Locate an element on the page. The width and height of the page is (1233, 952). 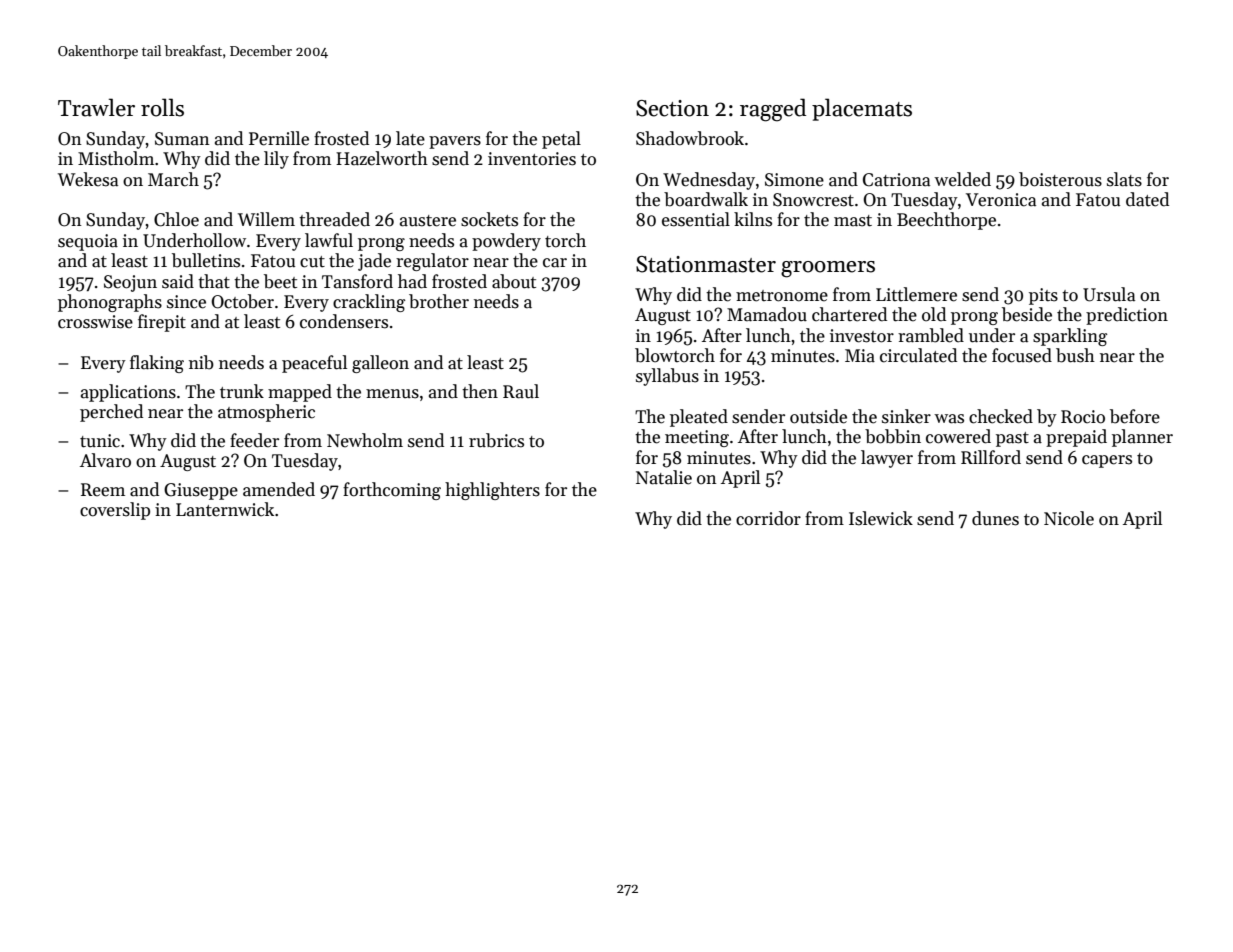
placemats is located at coordinates (862, 109).
